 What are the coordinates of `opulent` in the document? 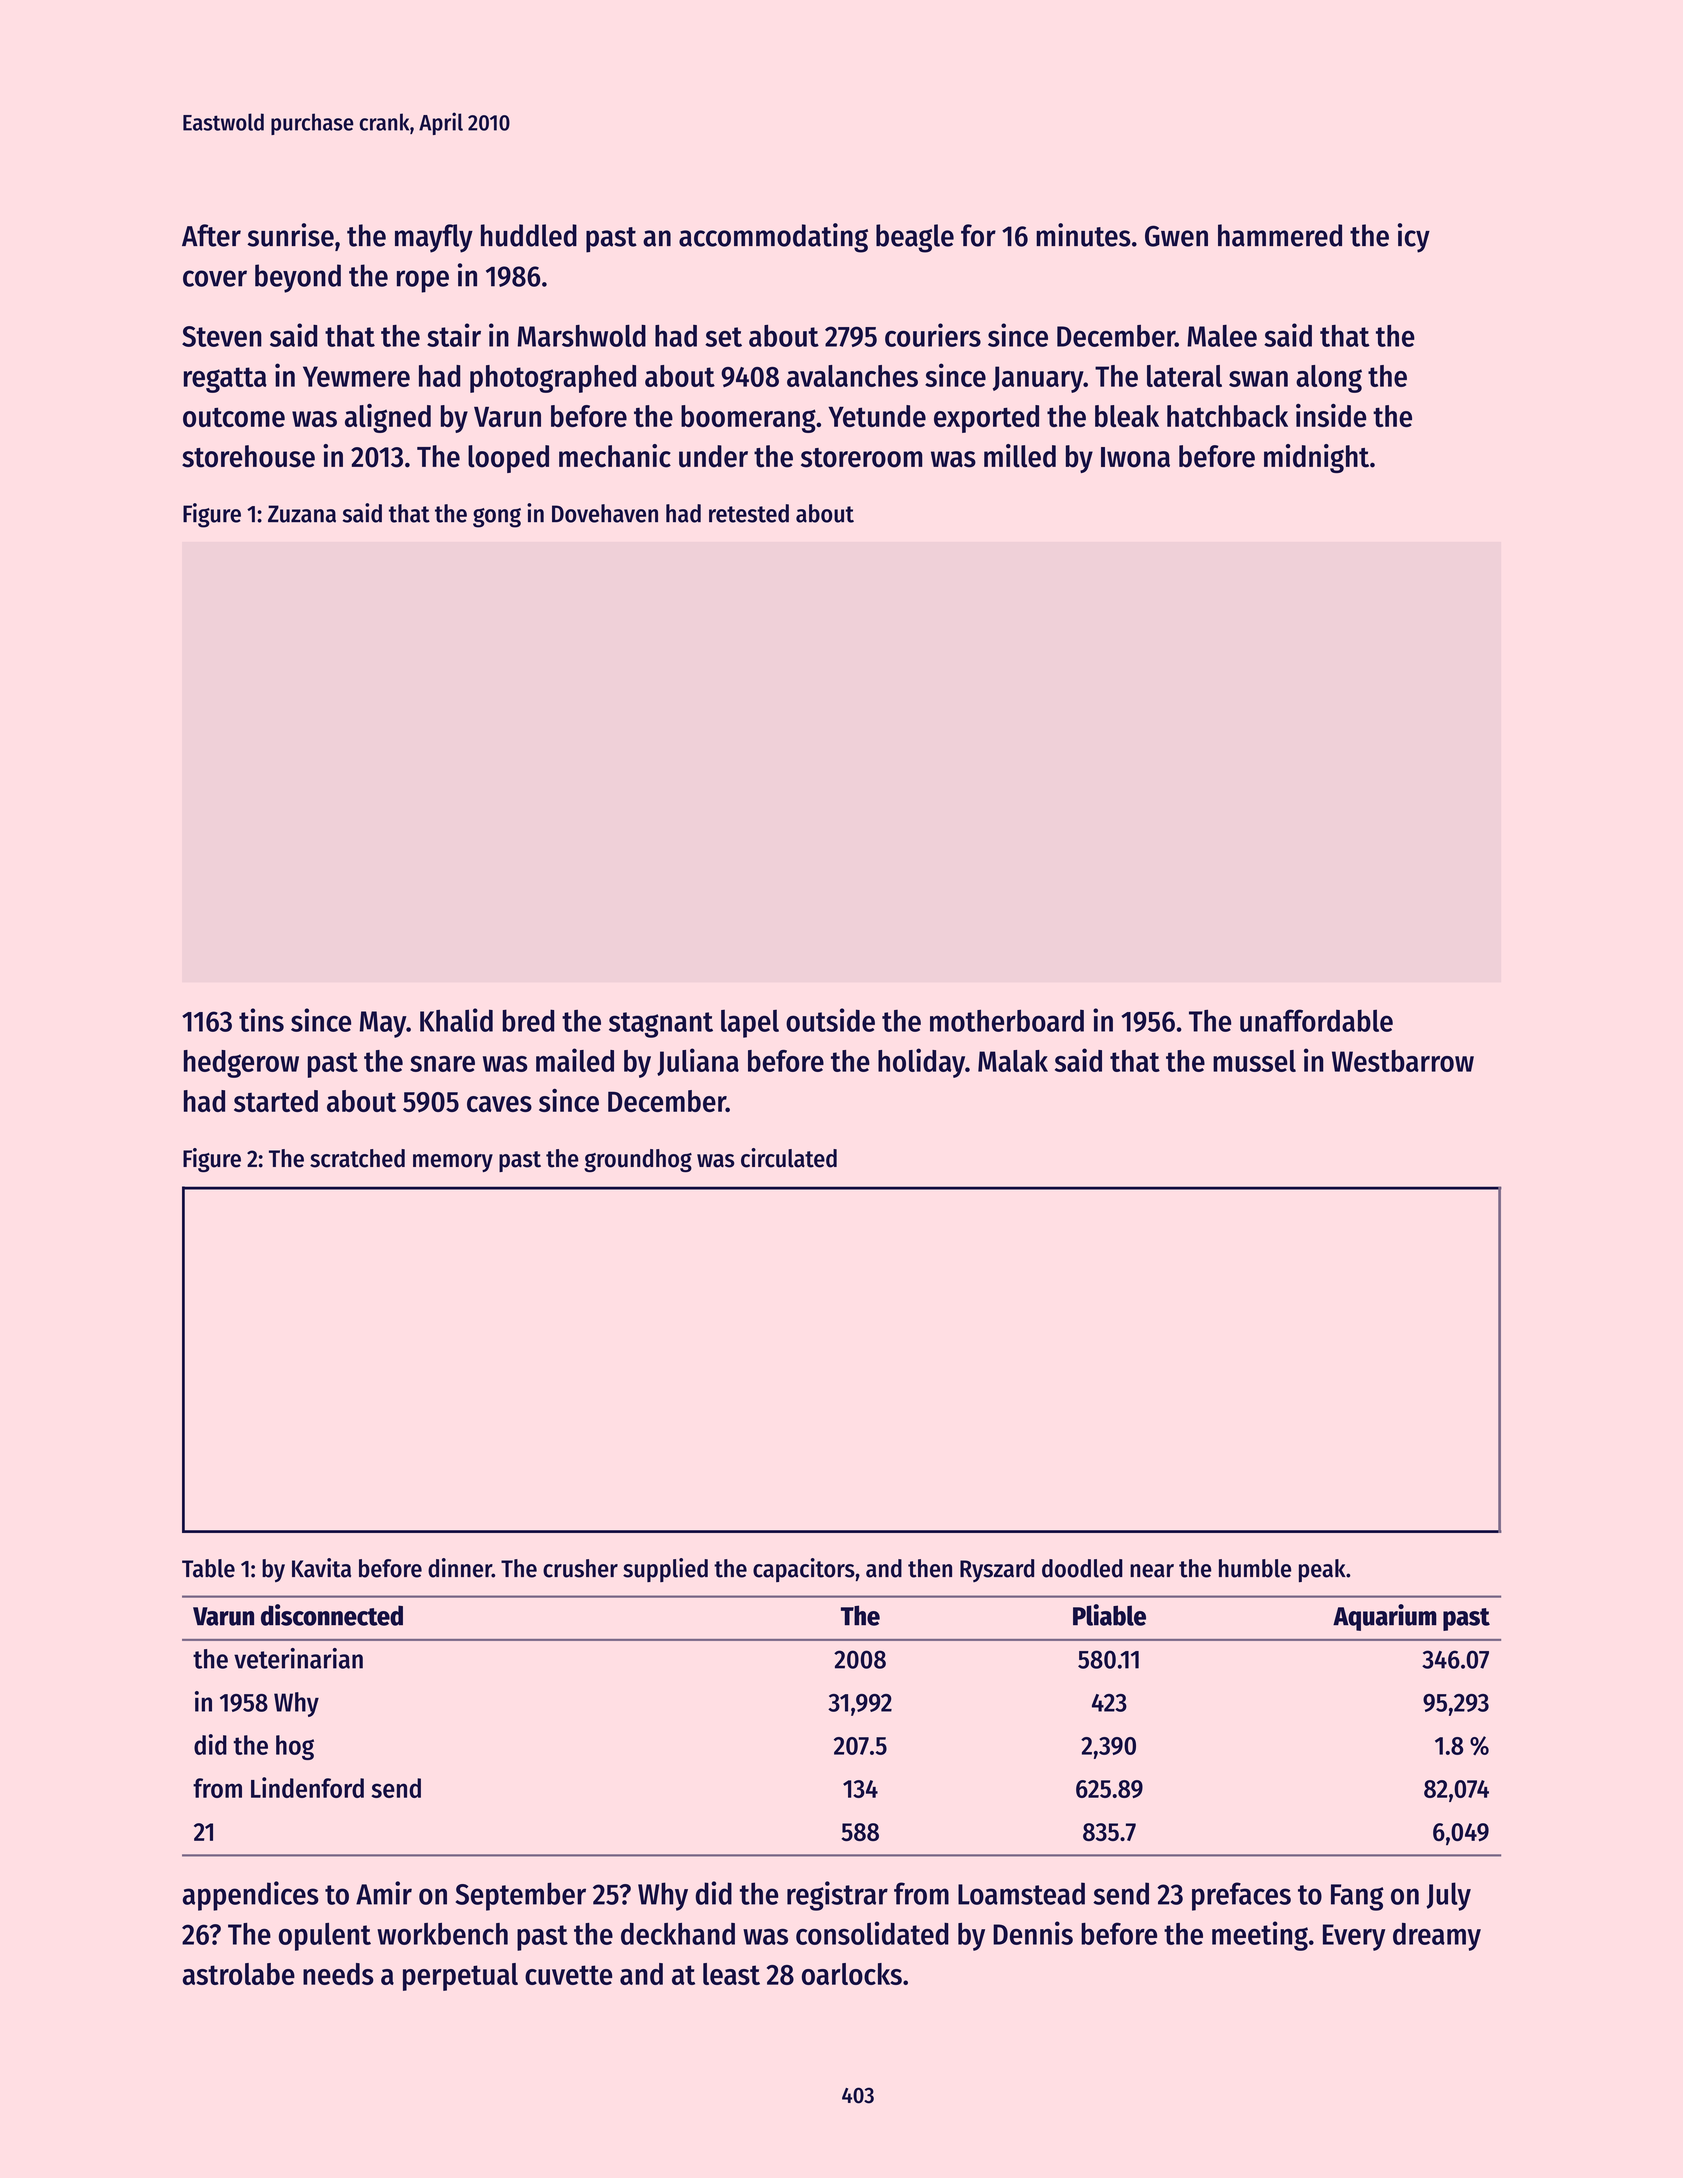 It's located at (325, 1937).
